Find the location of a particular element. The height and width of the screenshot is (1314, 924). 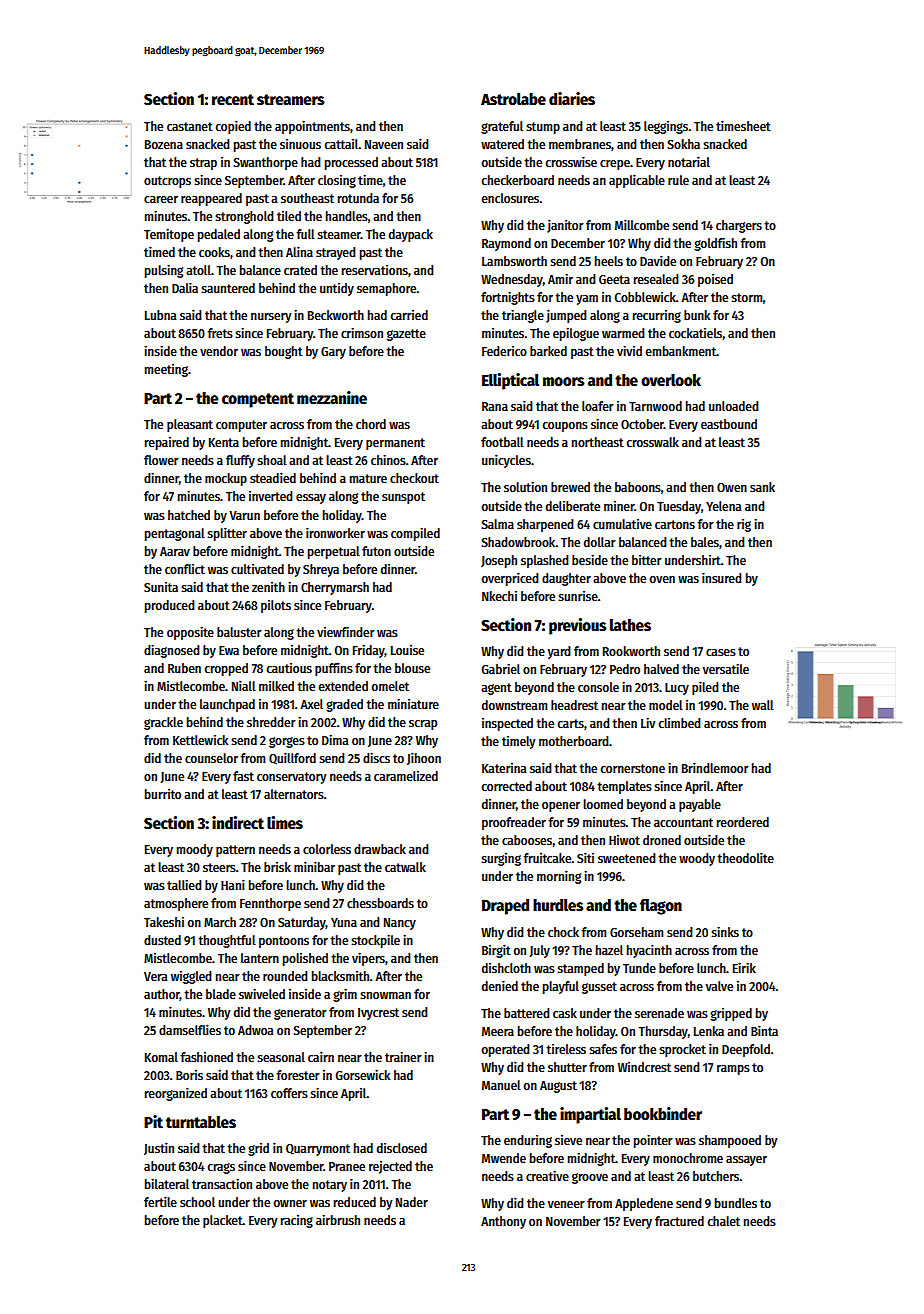

pointer is located at coordinates (653, 1141).
